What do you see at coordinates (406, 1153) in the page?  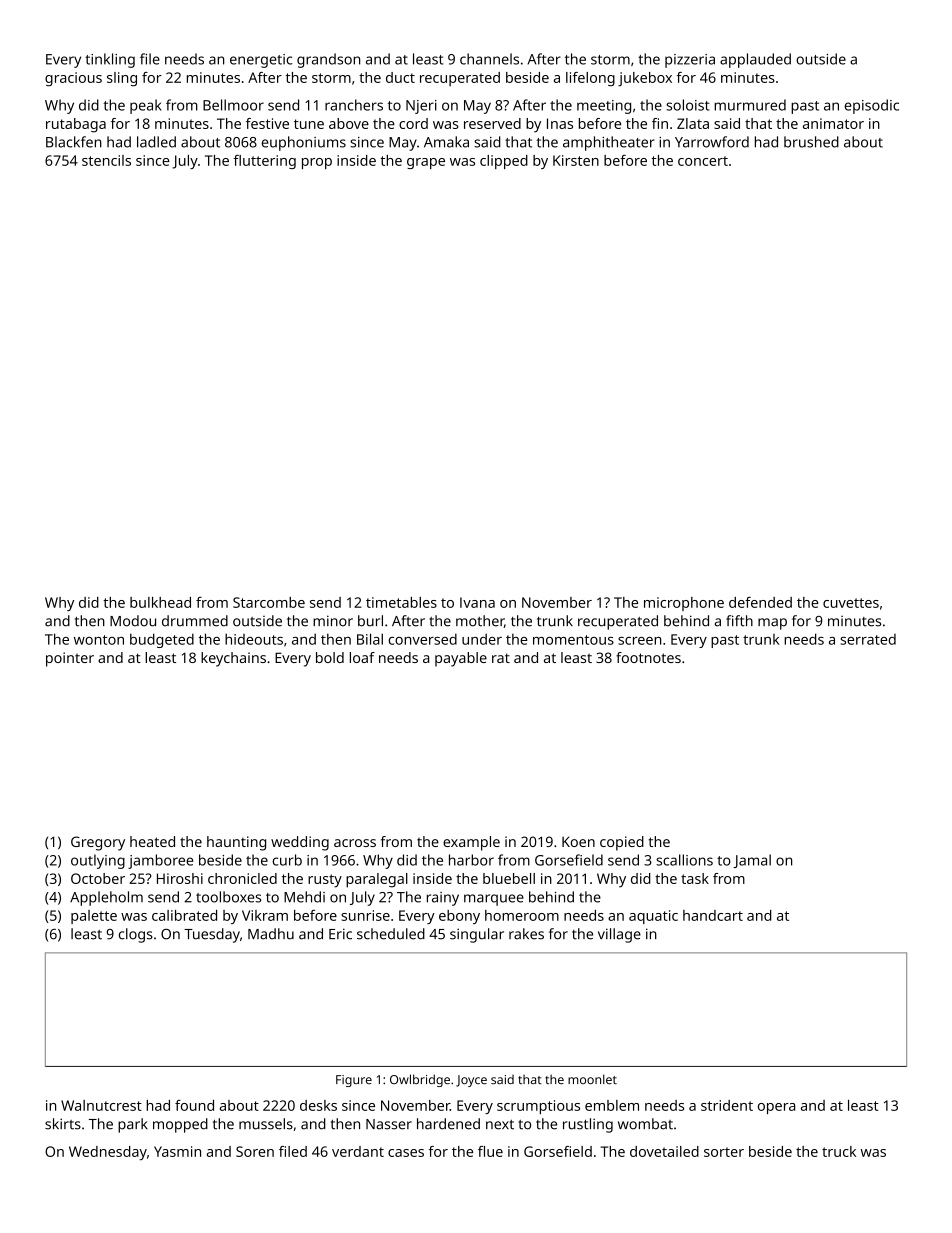 I see `cases` at bounding box center [406, 1153].
